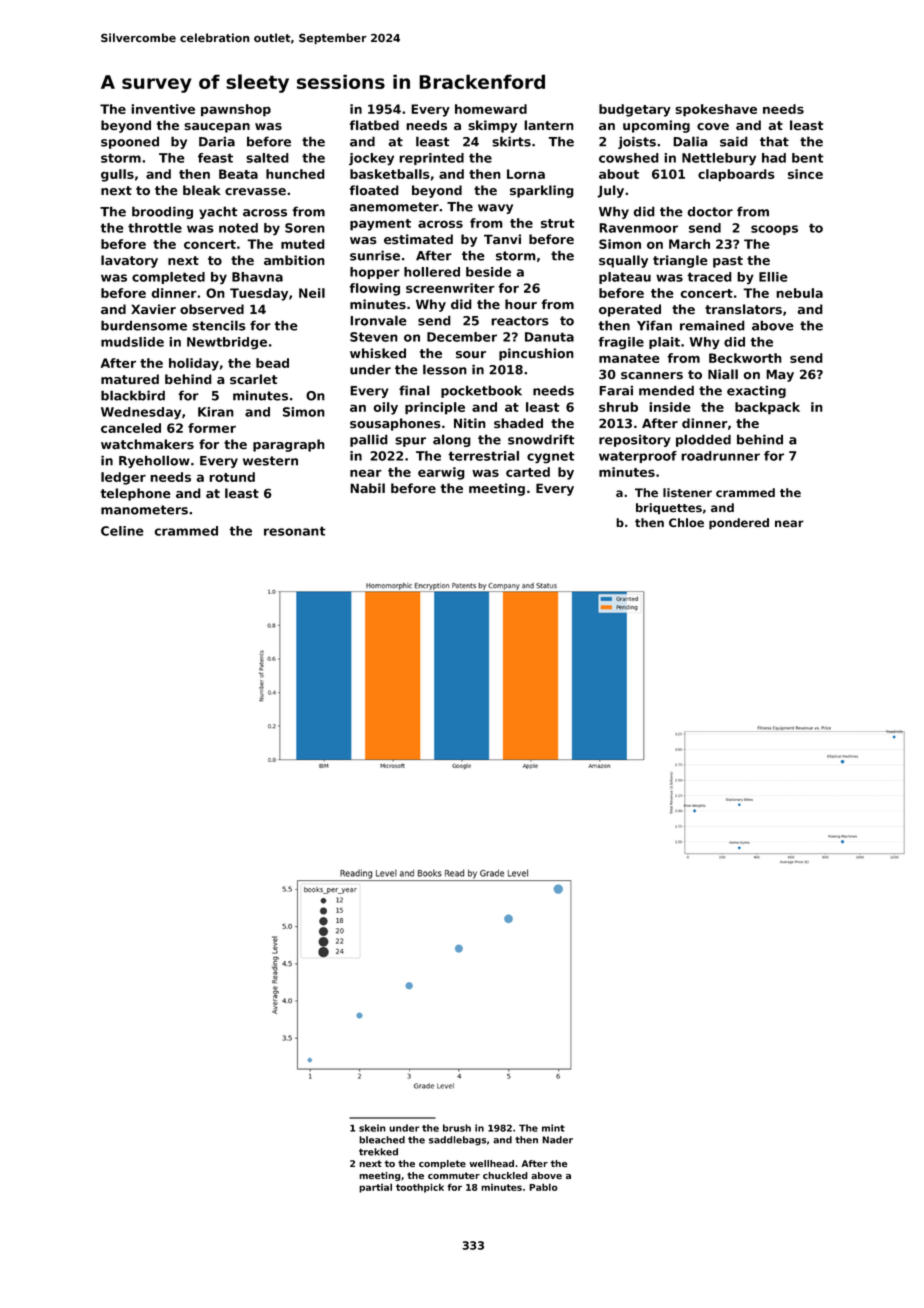 Image resolution: width=924 pixels, height=1308 pixels. What do you see at coordinates (471, 354) in the page?
I see `sour` at bounding box center [471, 354].
